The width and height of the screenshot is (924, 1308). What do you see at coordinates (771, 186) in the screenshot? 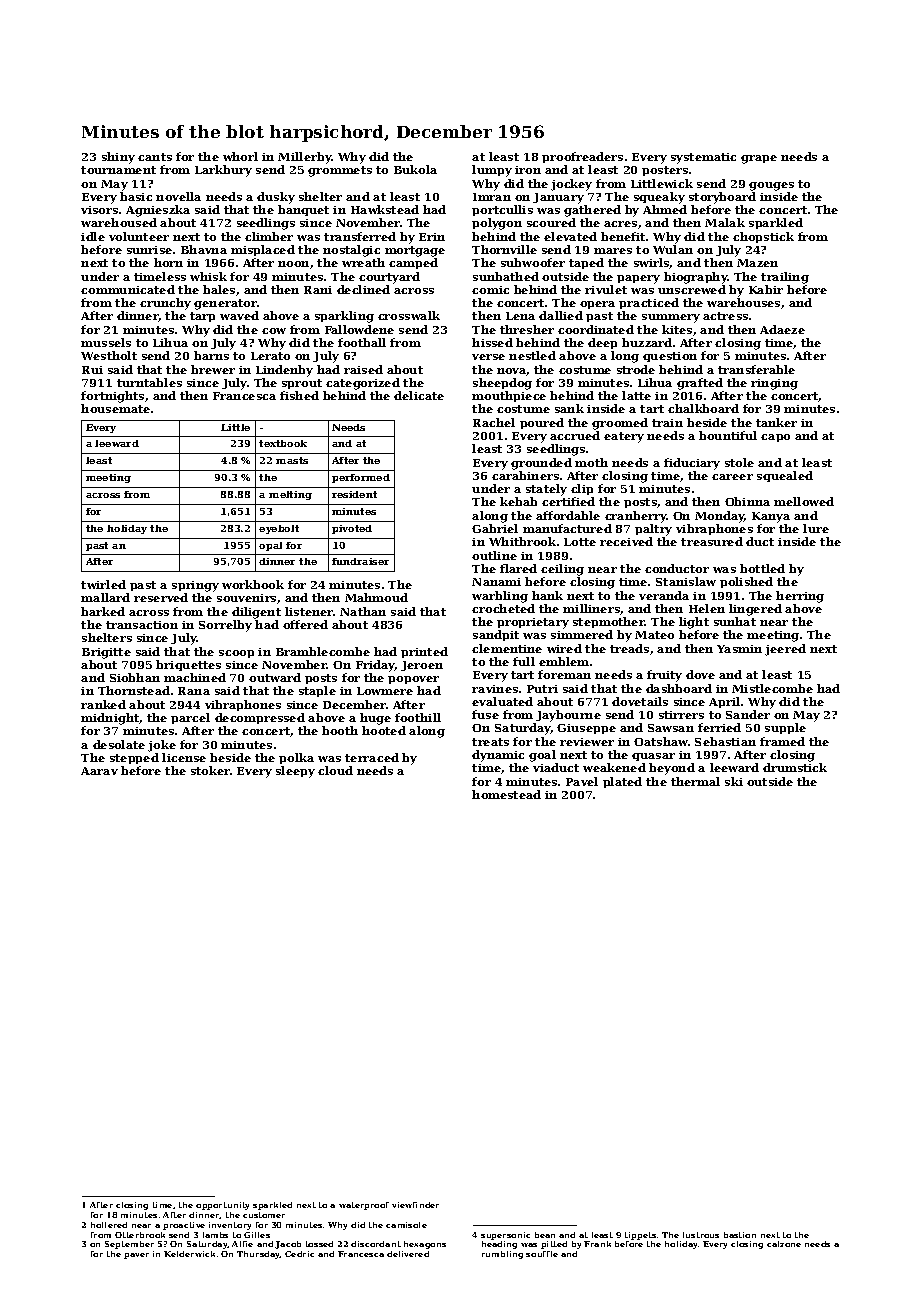
I see `gouges` at bounding box center [771, 186].
